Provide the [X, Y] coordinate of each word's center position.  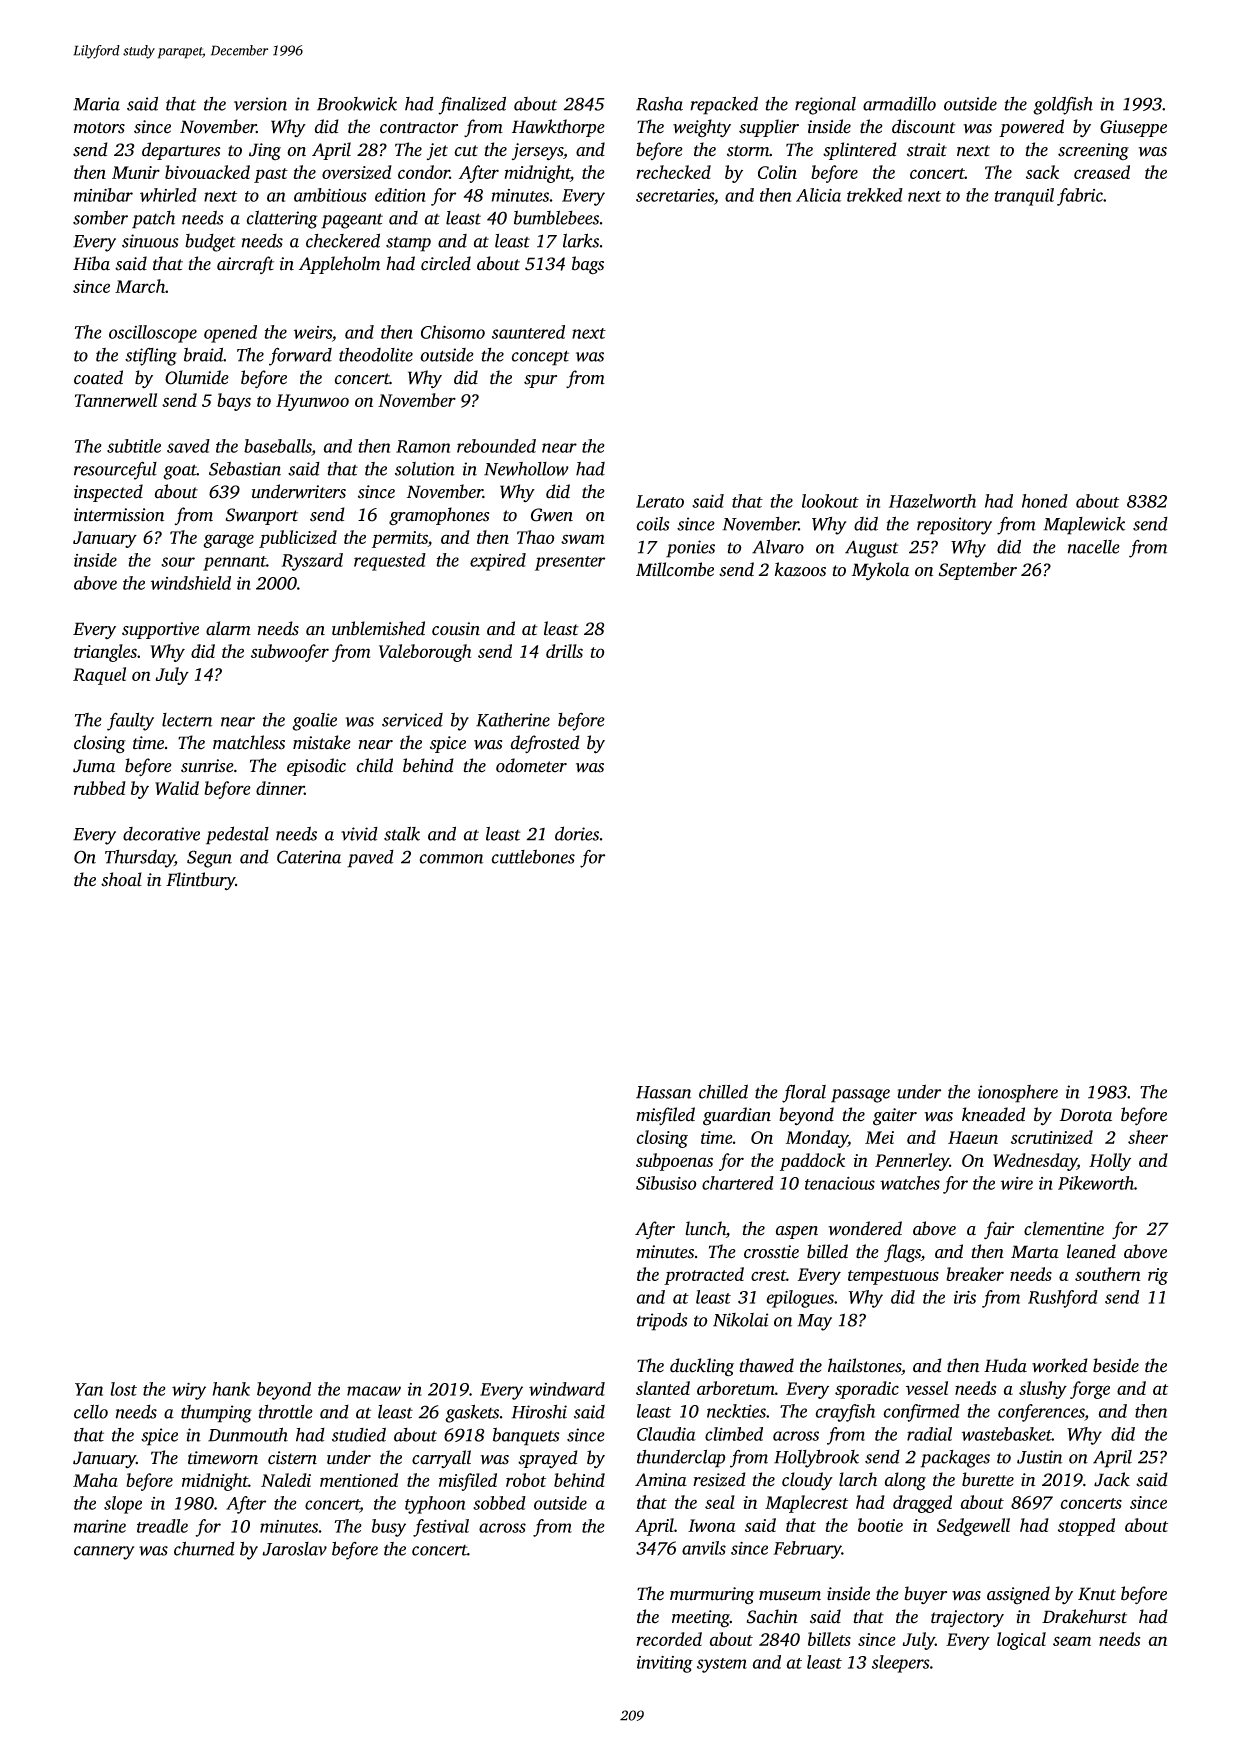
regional [825, 106]
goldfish [1063, 105]
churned [204, 1548]
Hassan [663, 1092]
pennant [235, 563]
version [260, 104]
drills [564, 651]
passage [860, 1096]
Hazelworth [932, 501]
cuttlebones [533, 856]
